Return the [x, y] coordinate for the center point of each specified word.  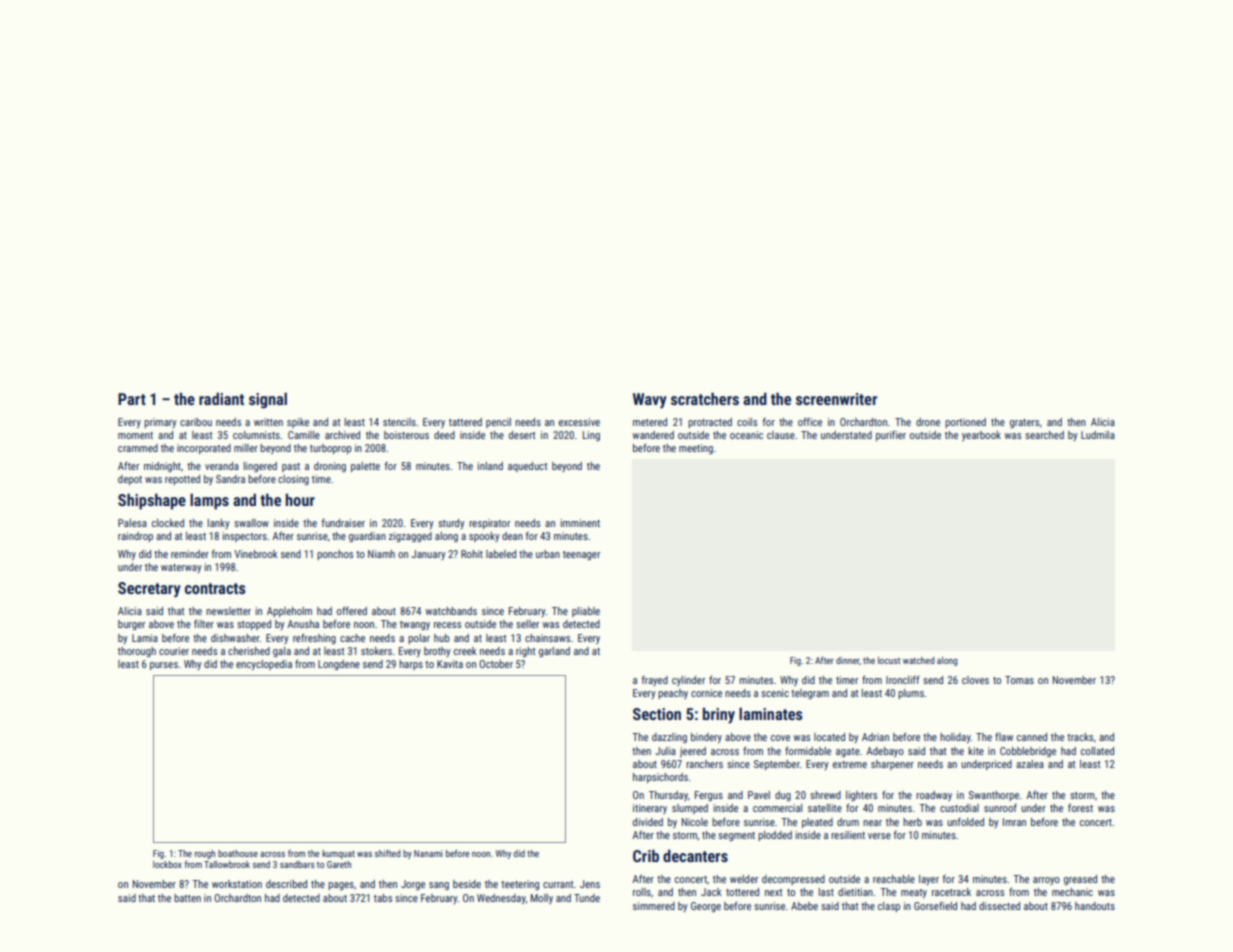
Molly [542, 899]
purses [164, 666]
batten [187, 898]
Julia [665, 751]
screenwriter [836, 399]
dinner [847, 660]
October [496, 664]
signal [268, 400]
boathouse [238, 853]
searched [1044, 435]
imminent [580, 523]
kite [976, 751]
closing [293, 480]
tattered [465, 422]
